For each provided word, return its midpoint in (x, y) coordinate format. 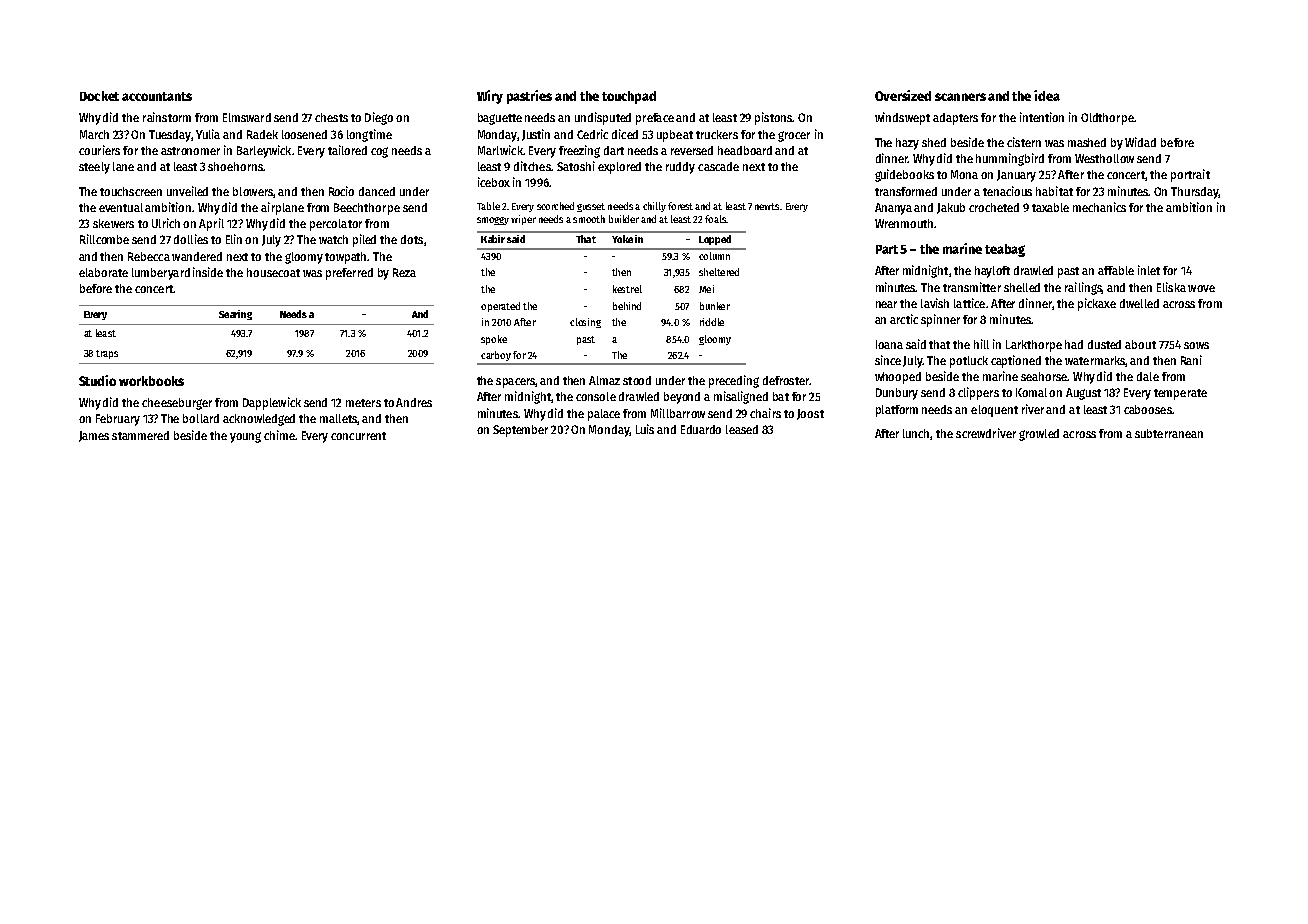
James (94, 436)
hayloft (992, 272)
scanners (960, 97)
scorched (555, 206)
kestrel (627, 289)
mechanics (1099, 207)
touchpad (629, 97)
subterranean (1169, 433)
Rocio (341, 191)
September (520, 431)
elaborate (103, 272)
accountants (157, 96)
